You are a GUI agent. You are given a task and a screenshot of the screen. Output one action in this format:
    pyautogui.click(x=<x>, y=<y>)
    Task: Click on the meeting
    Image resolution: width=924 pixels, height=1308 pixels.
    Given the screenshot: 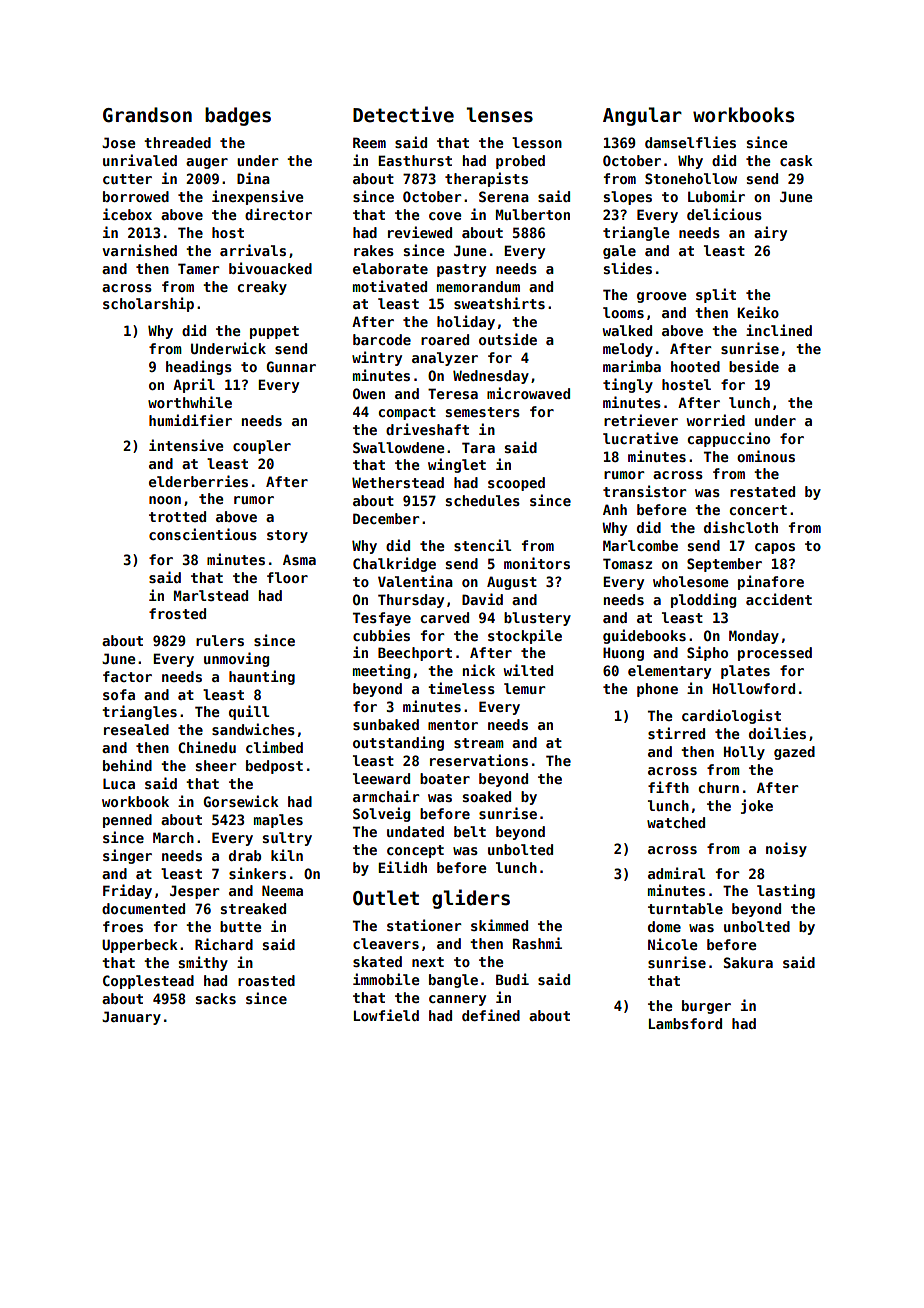 What is the action you would take?
    pyautogui.click(x=381, y=671)
